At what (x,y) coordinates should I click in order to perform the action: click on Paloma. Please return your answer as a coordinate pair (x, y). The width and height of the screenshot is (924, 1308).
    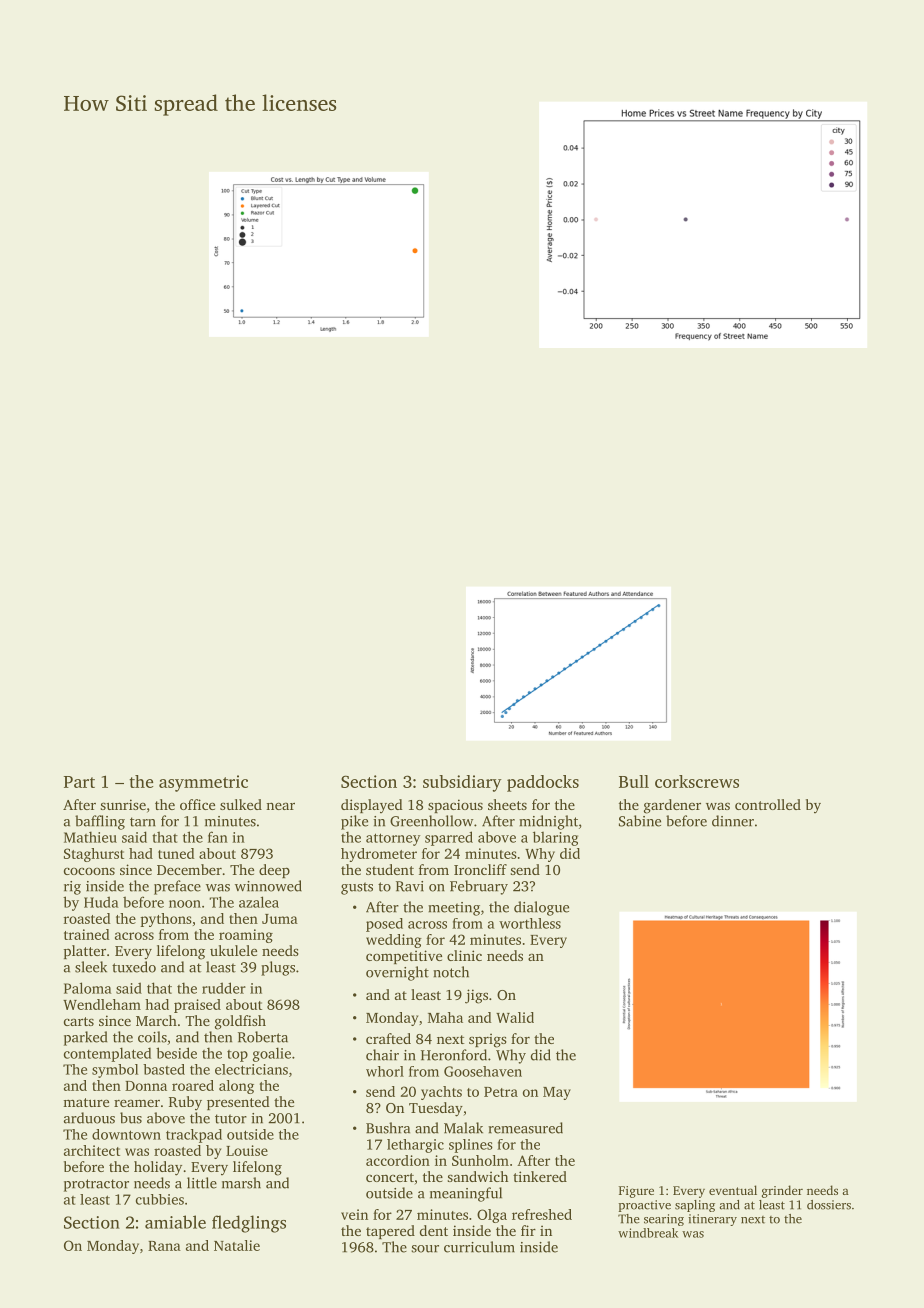
    Looking at the image, I should click on (88, 988).
